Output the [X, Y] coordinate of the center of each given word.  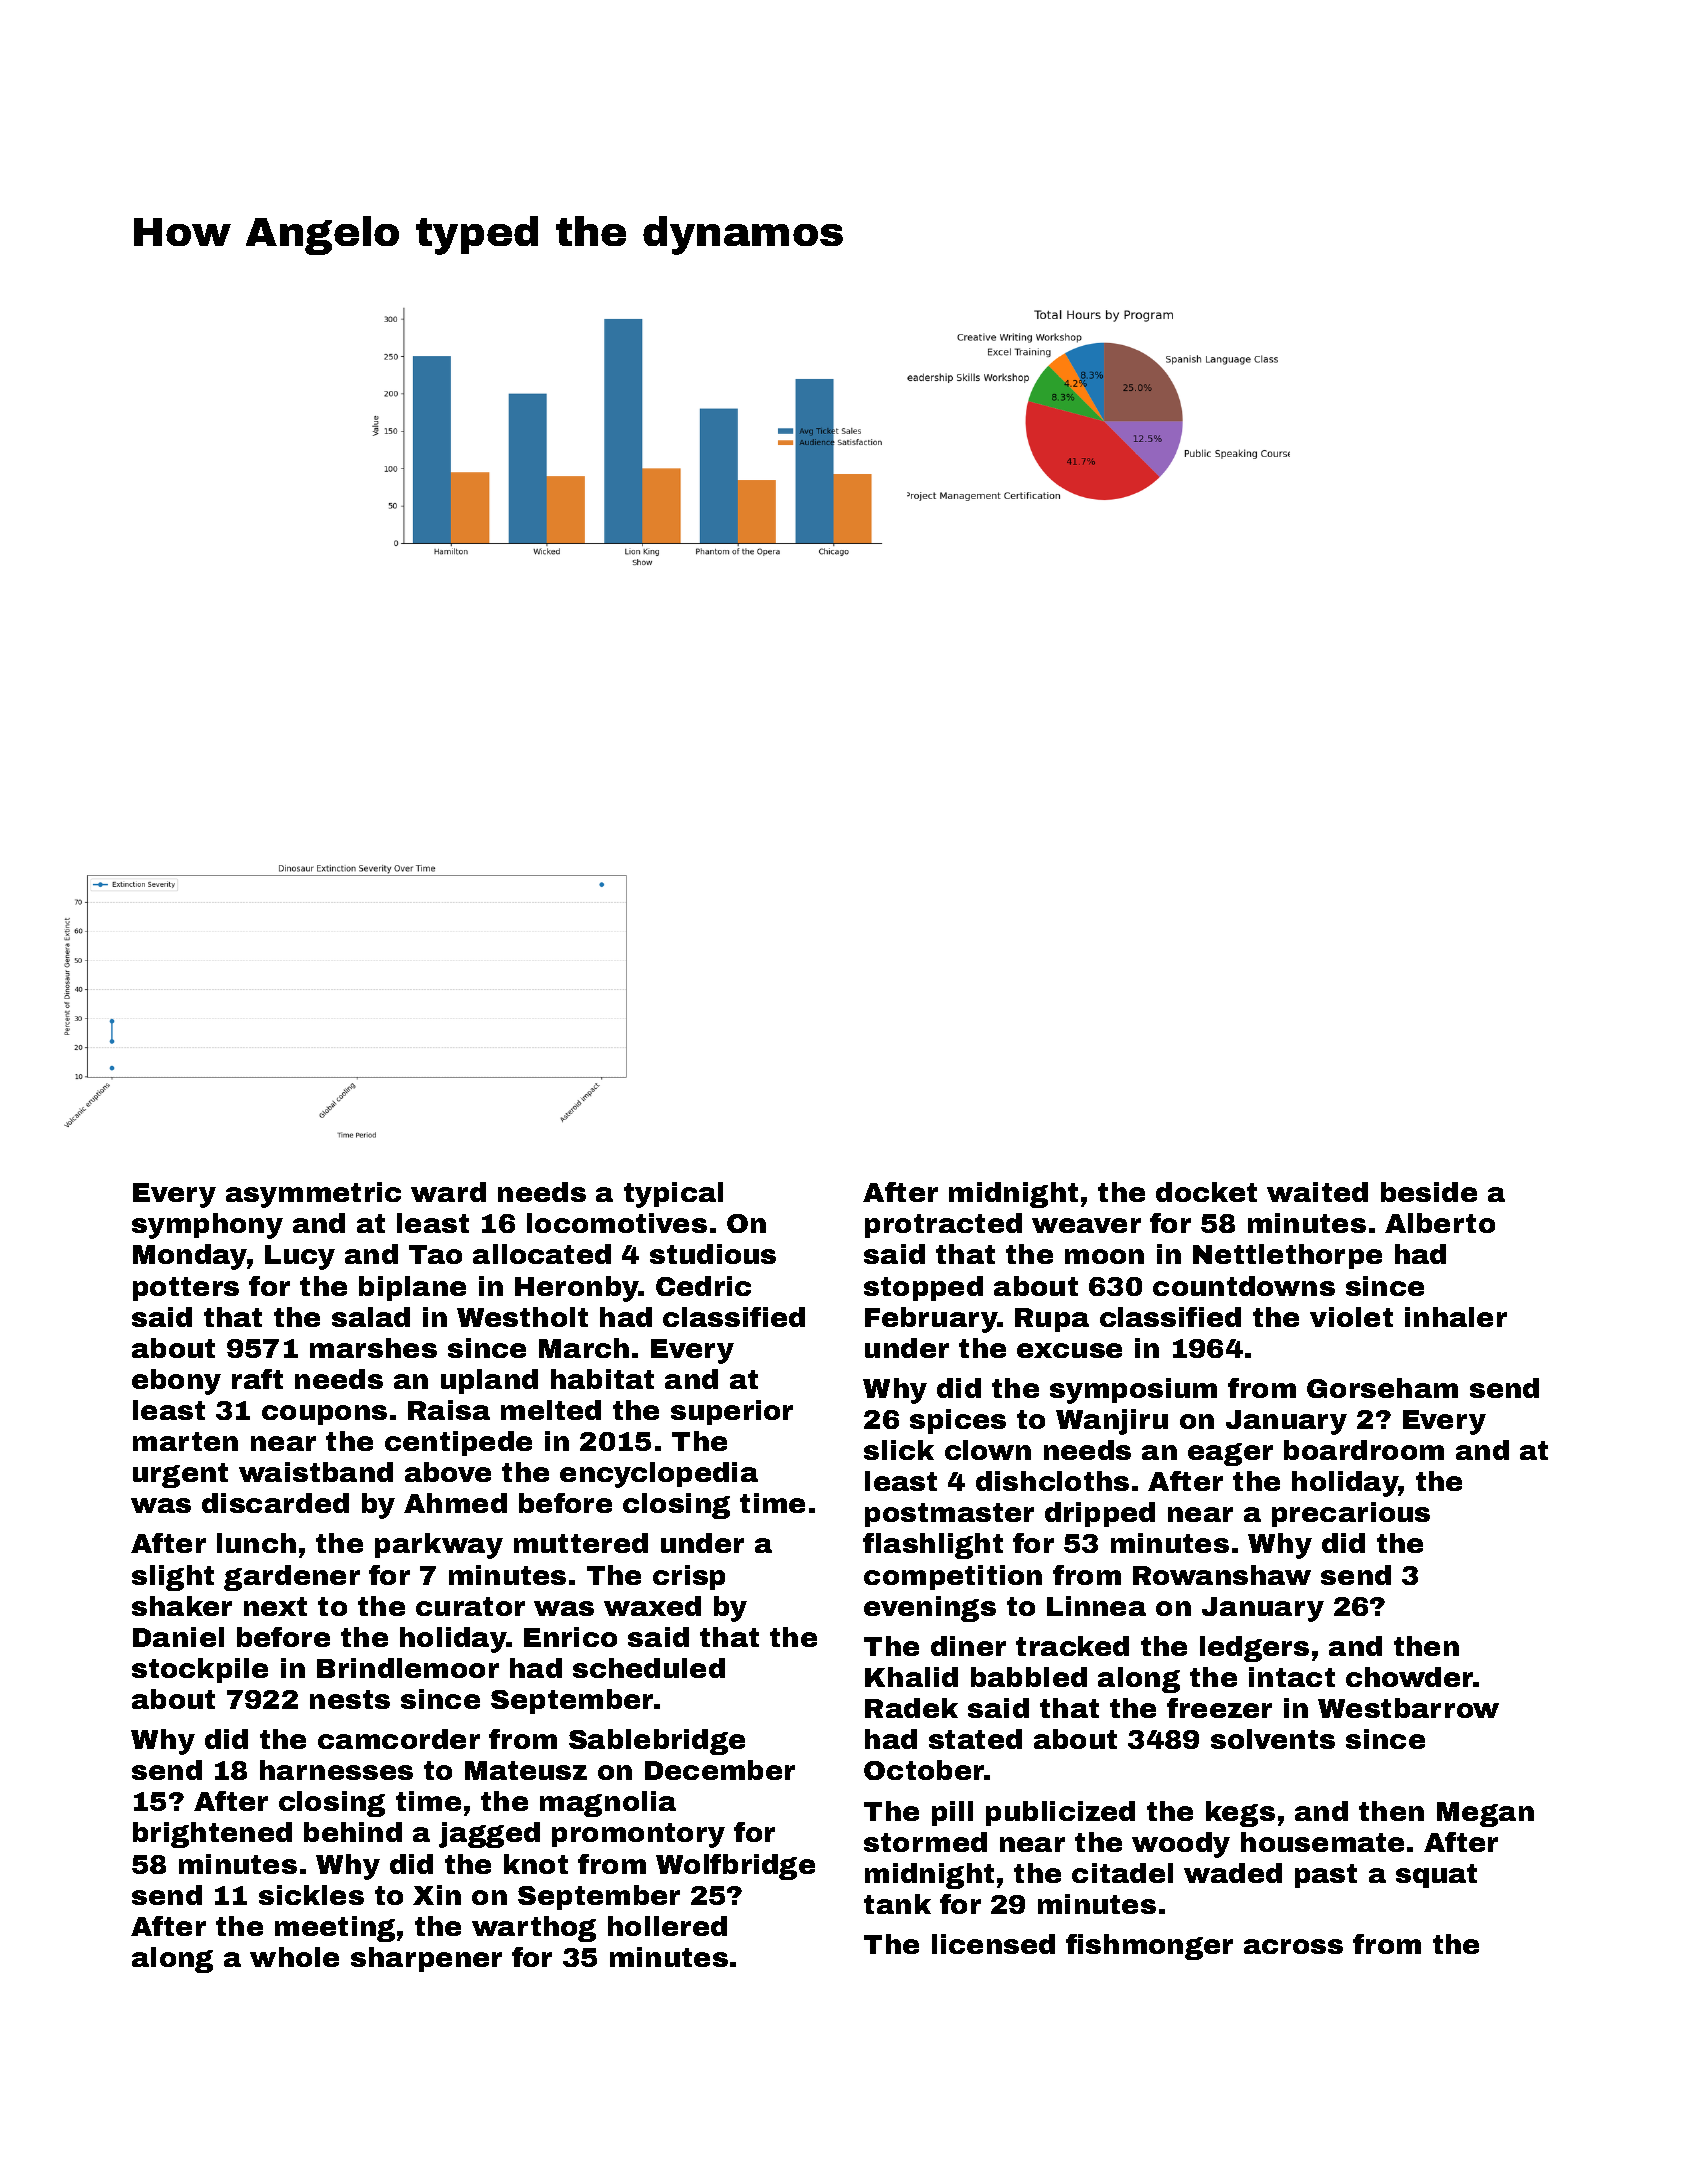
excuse [1069, 1350]
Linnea [1096, 1606]
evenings [930, 1609]
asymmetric [313, 1195]
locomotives [617, 1223]
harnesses [336, 1770]
